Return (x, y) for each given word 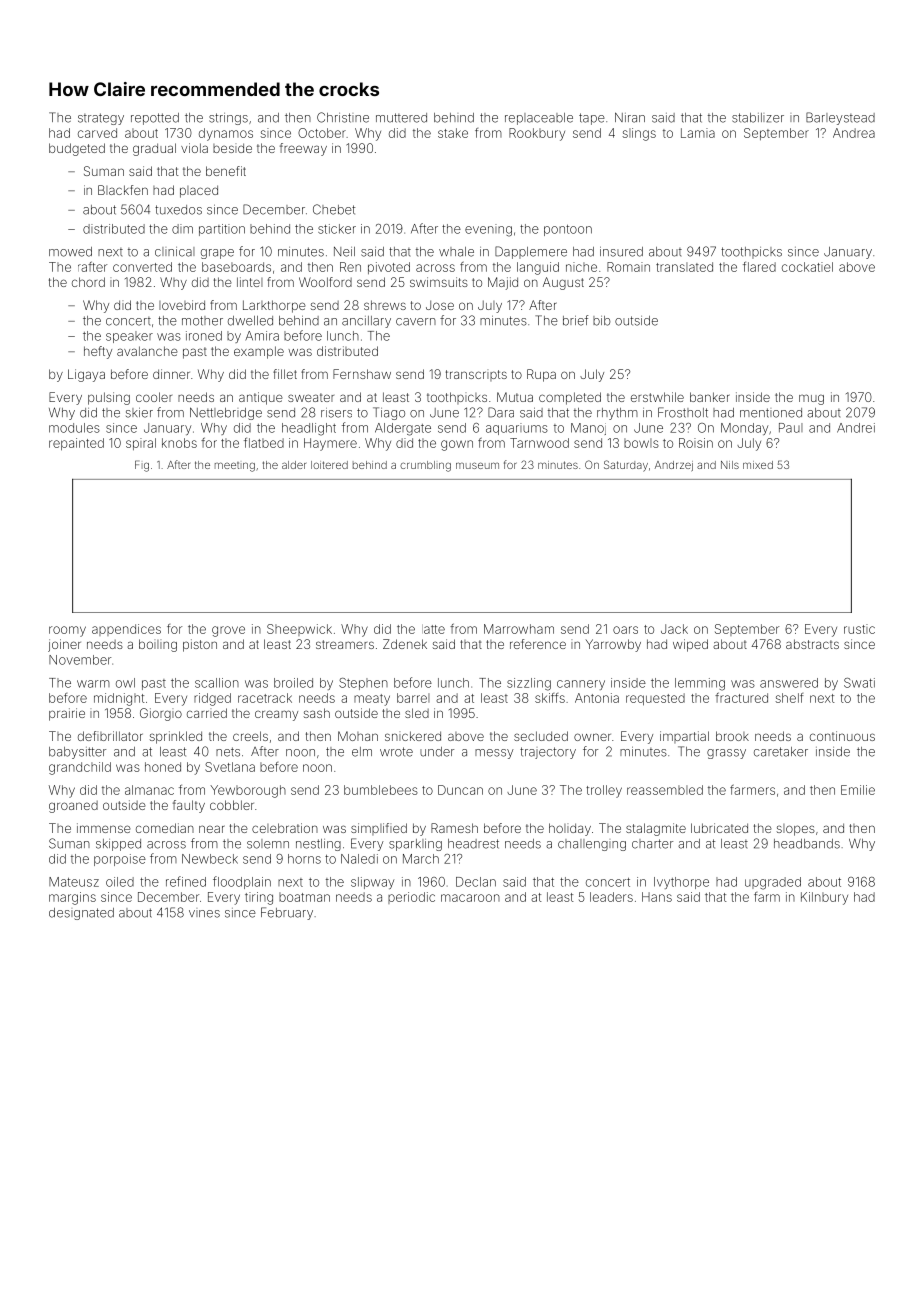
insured (621, 252)
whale (456, 252)
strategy (101, 119)
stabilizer (758, 118)
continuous (842, 736)
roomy (67, 631)
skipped (118, 845)
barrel (413, 698)
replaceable (539, 119)
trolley (604, 791)
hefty (98, 352)
